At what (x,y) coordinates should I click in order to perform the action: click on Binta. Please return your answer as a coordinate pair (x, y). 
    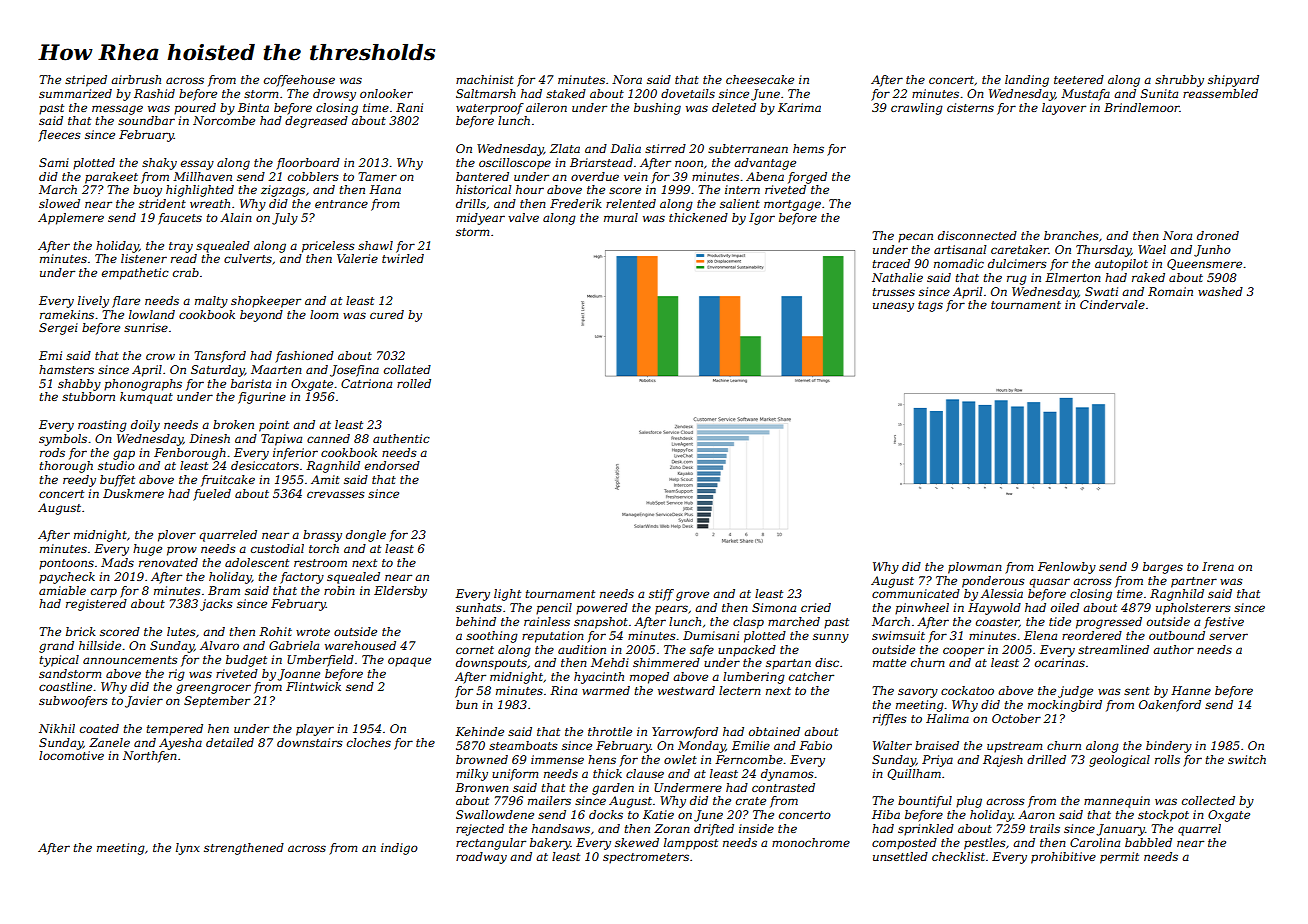
    Looking at the image, I should click on (253, 107).
